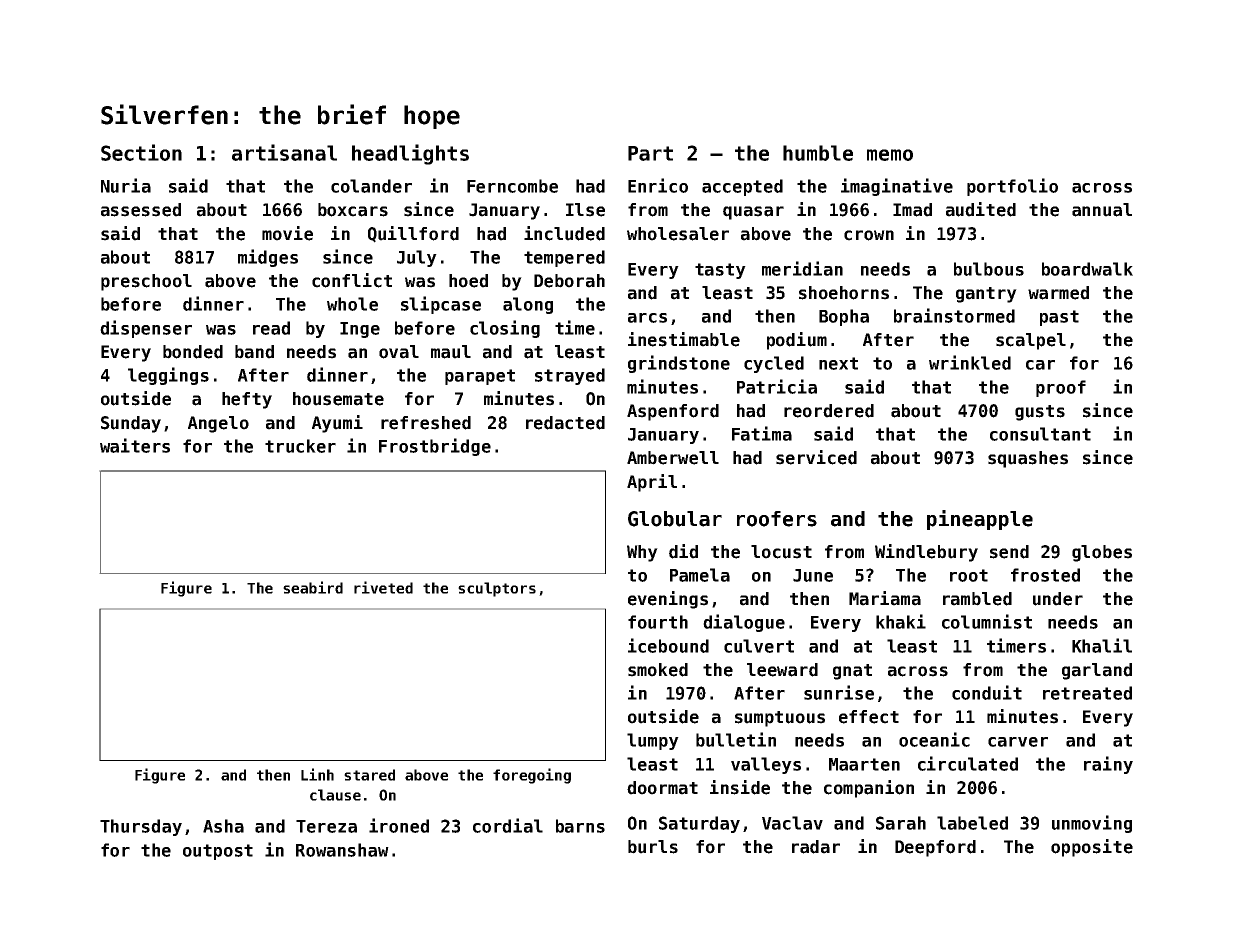 This screenshot has width=1233, height=952. What do you see at coordinates (968, 763) in the screenshot?
I see `circulated` at bounding box center [968, 763].
